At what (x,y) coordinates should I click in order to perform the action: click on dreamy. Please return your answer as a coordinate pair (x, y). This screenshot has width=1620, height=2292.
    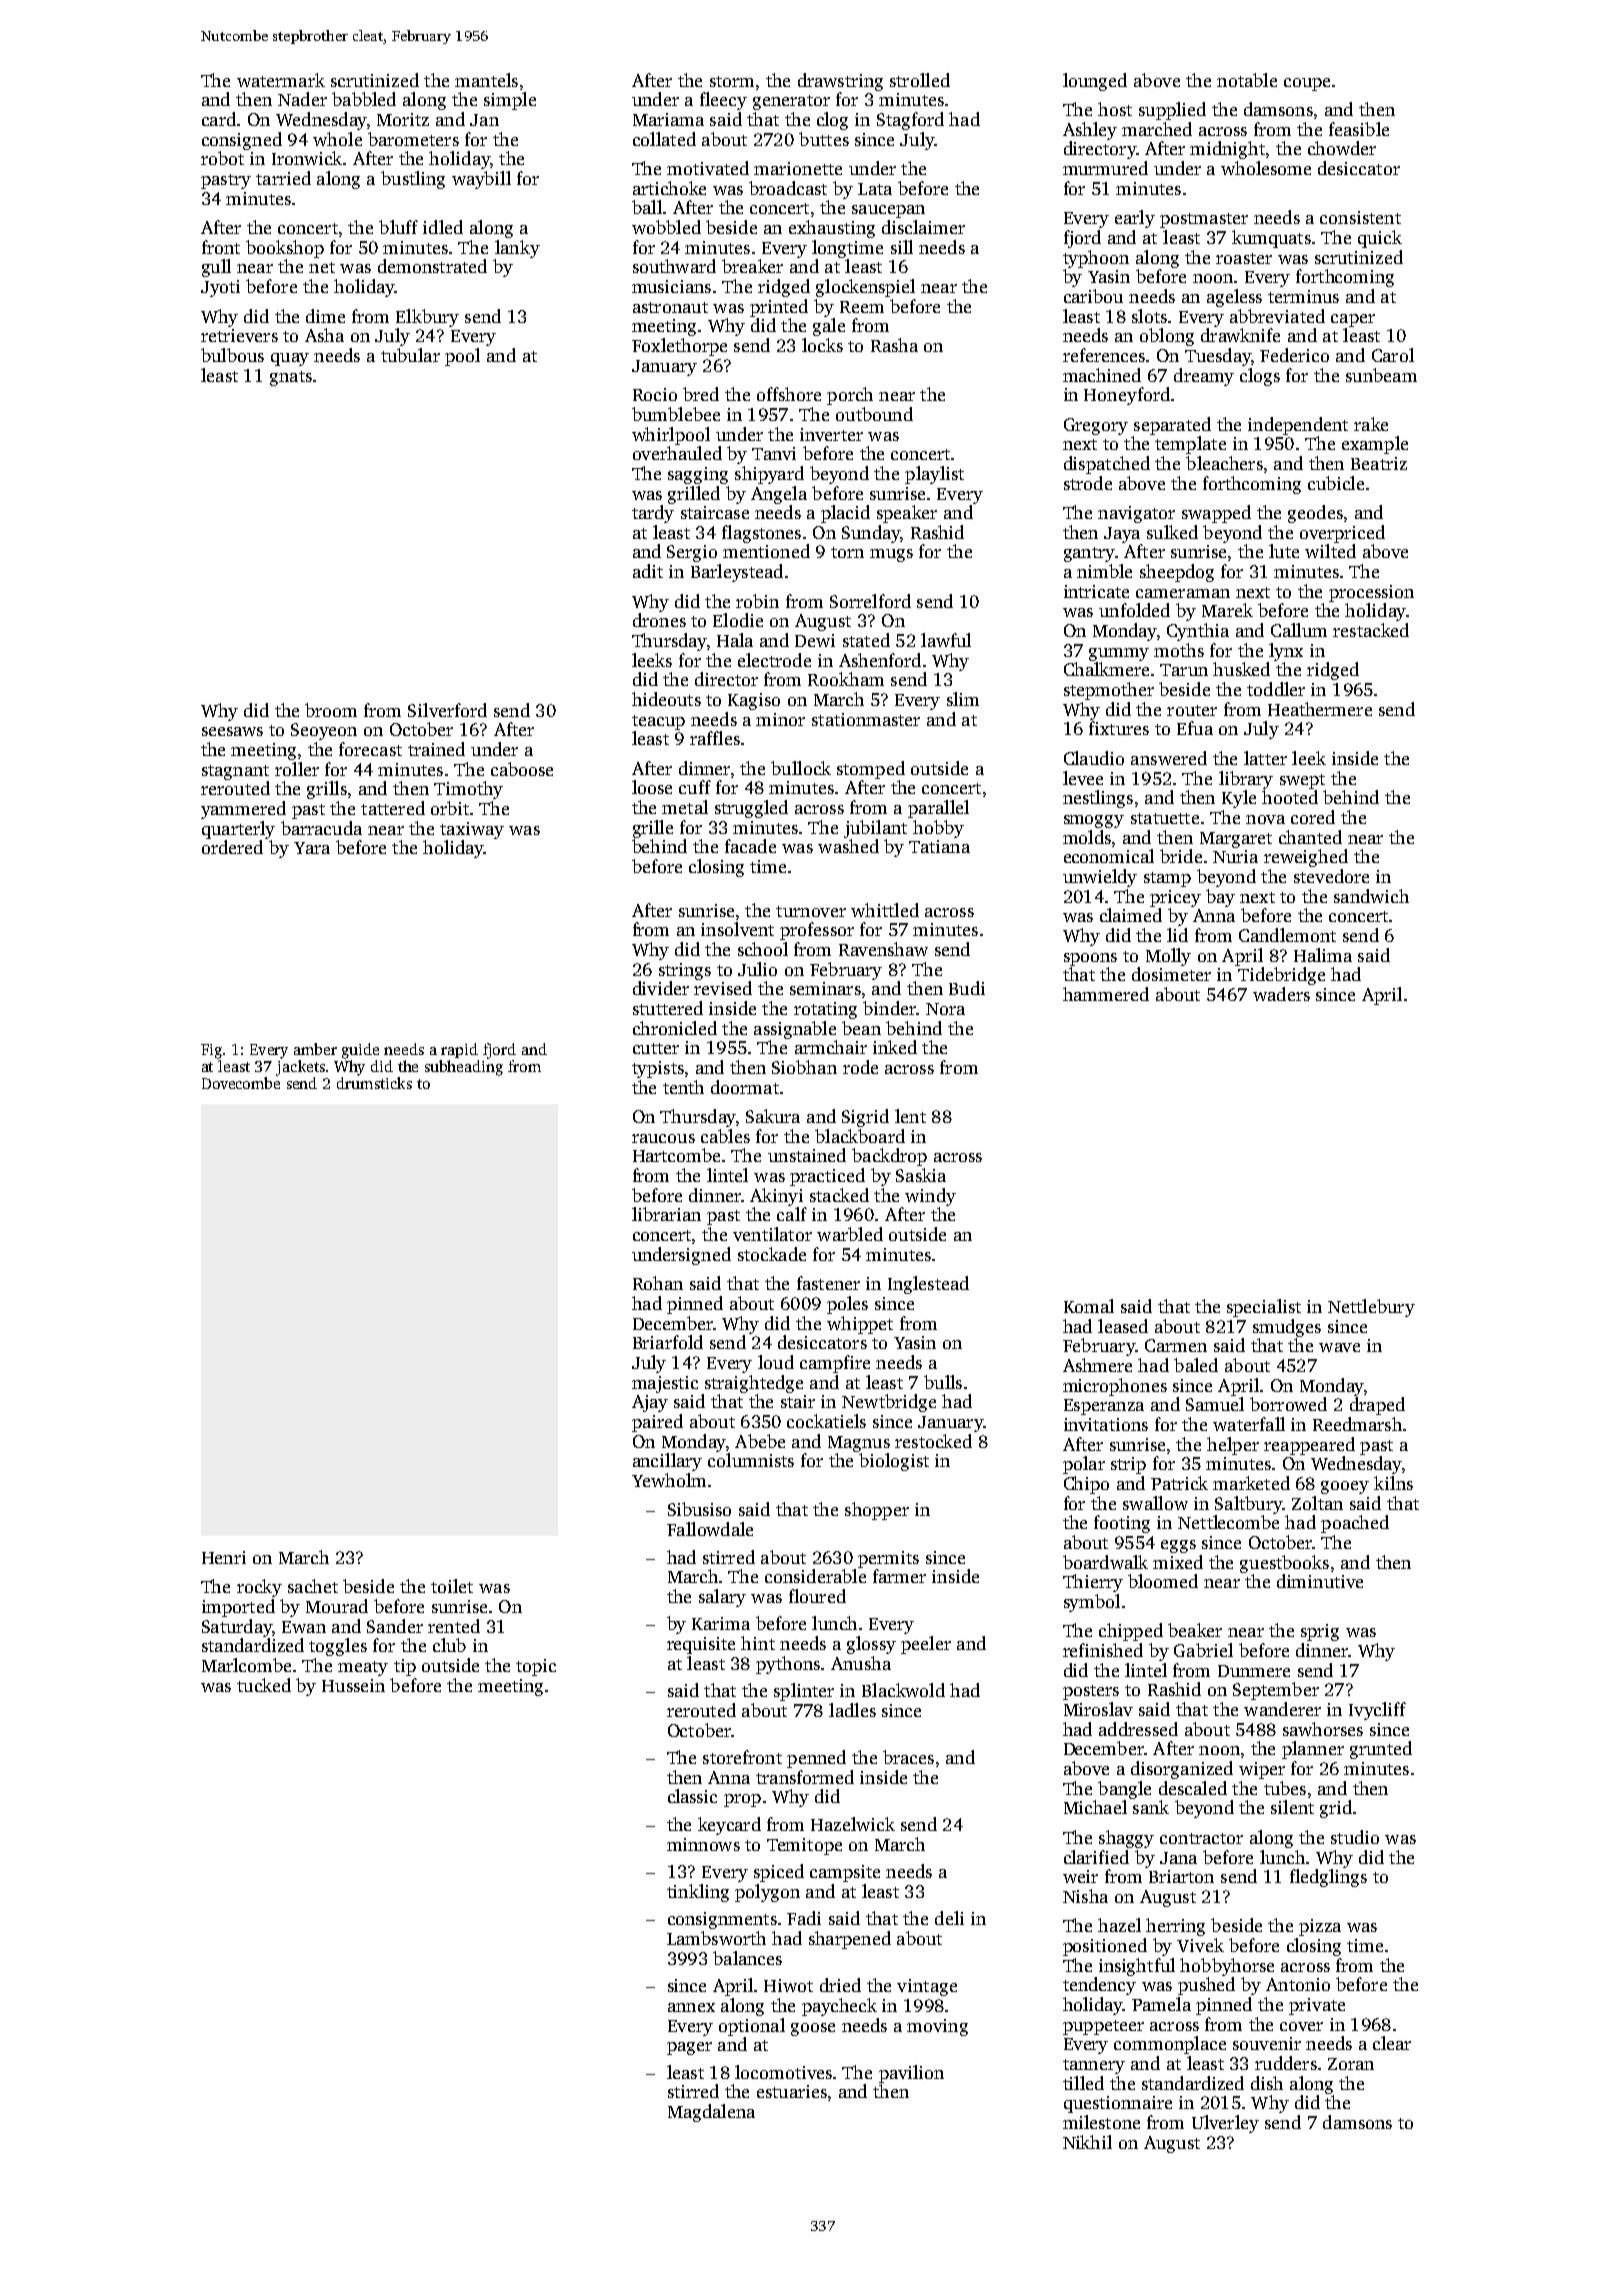
    Looking at the image, I should click on (1204, 377).
